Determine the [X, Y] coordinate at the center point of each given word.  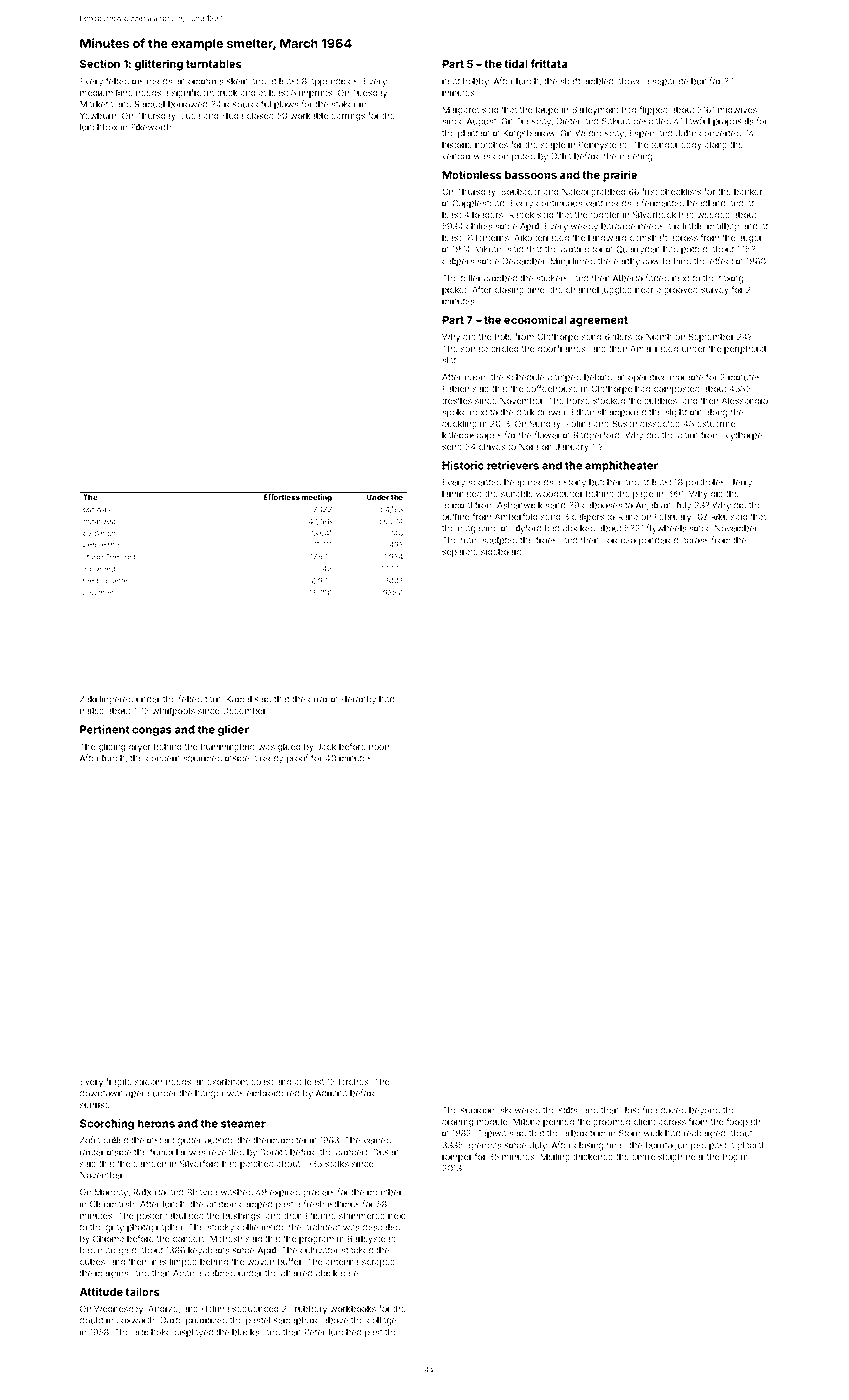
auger [750, 239]
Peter [315, 1332]
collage [381, 1321]
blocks [245, 1332]
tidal [516, 63]
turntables [214, 64]
